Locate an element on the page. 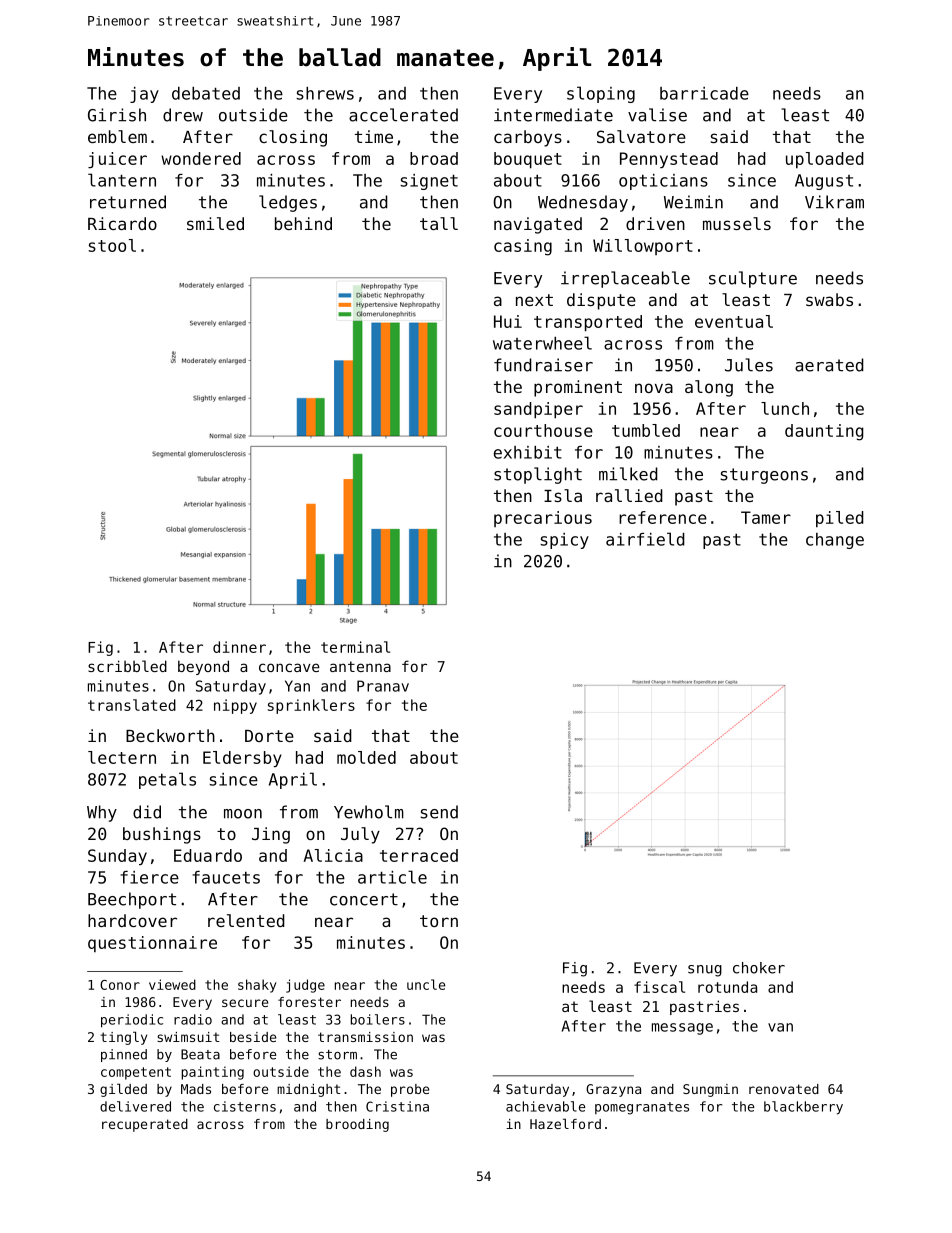 Image resolution: width=952 pixels, height=1233 pixels. send is located at coordinates (439, 812).
